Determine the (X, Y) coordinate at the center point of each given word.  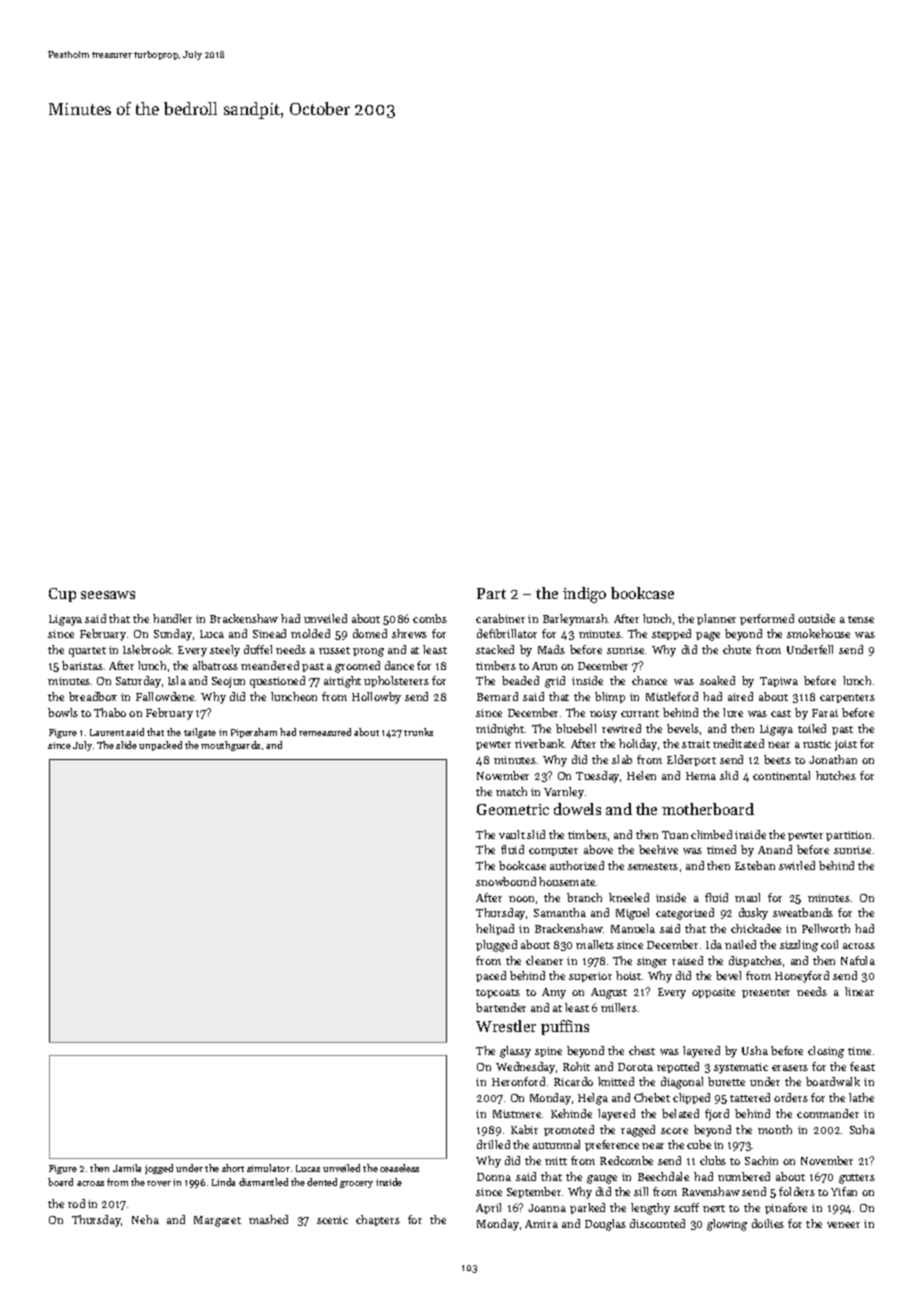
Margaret (217, 1221)
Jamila (127, 1168)
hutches (836, 775)
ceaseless (399, 1168)
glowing (727, 1225)
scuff (686, 1207)
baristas (82, 665)
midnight (500, 730)
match (511, 791)
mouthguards (230, 746)
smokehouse (818, 633)
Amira (541, 1224)
